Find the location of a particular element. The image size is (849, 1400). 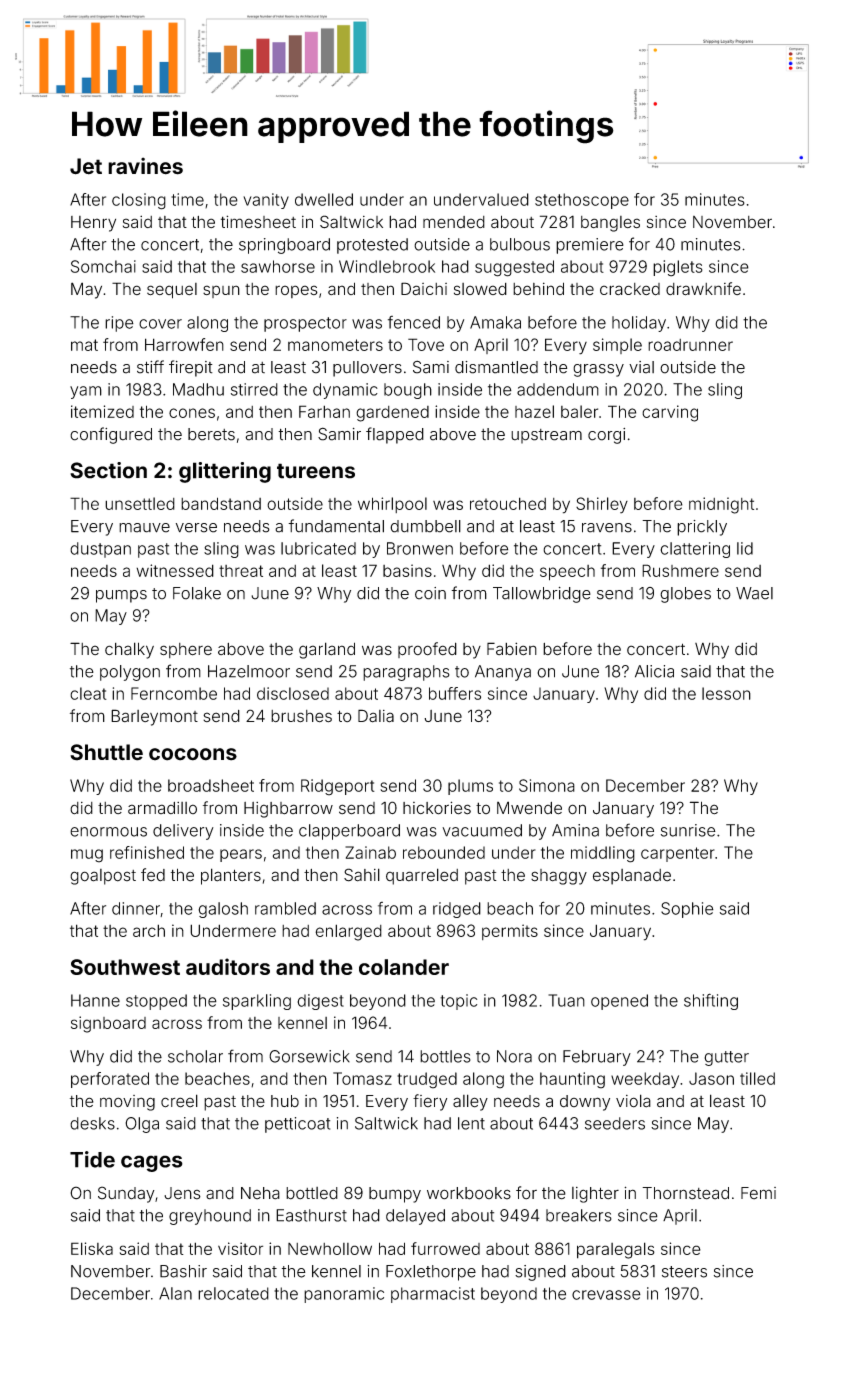

premiere is located at coordinates (590, 246).
